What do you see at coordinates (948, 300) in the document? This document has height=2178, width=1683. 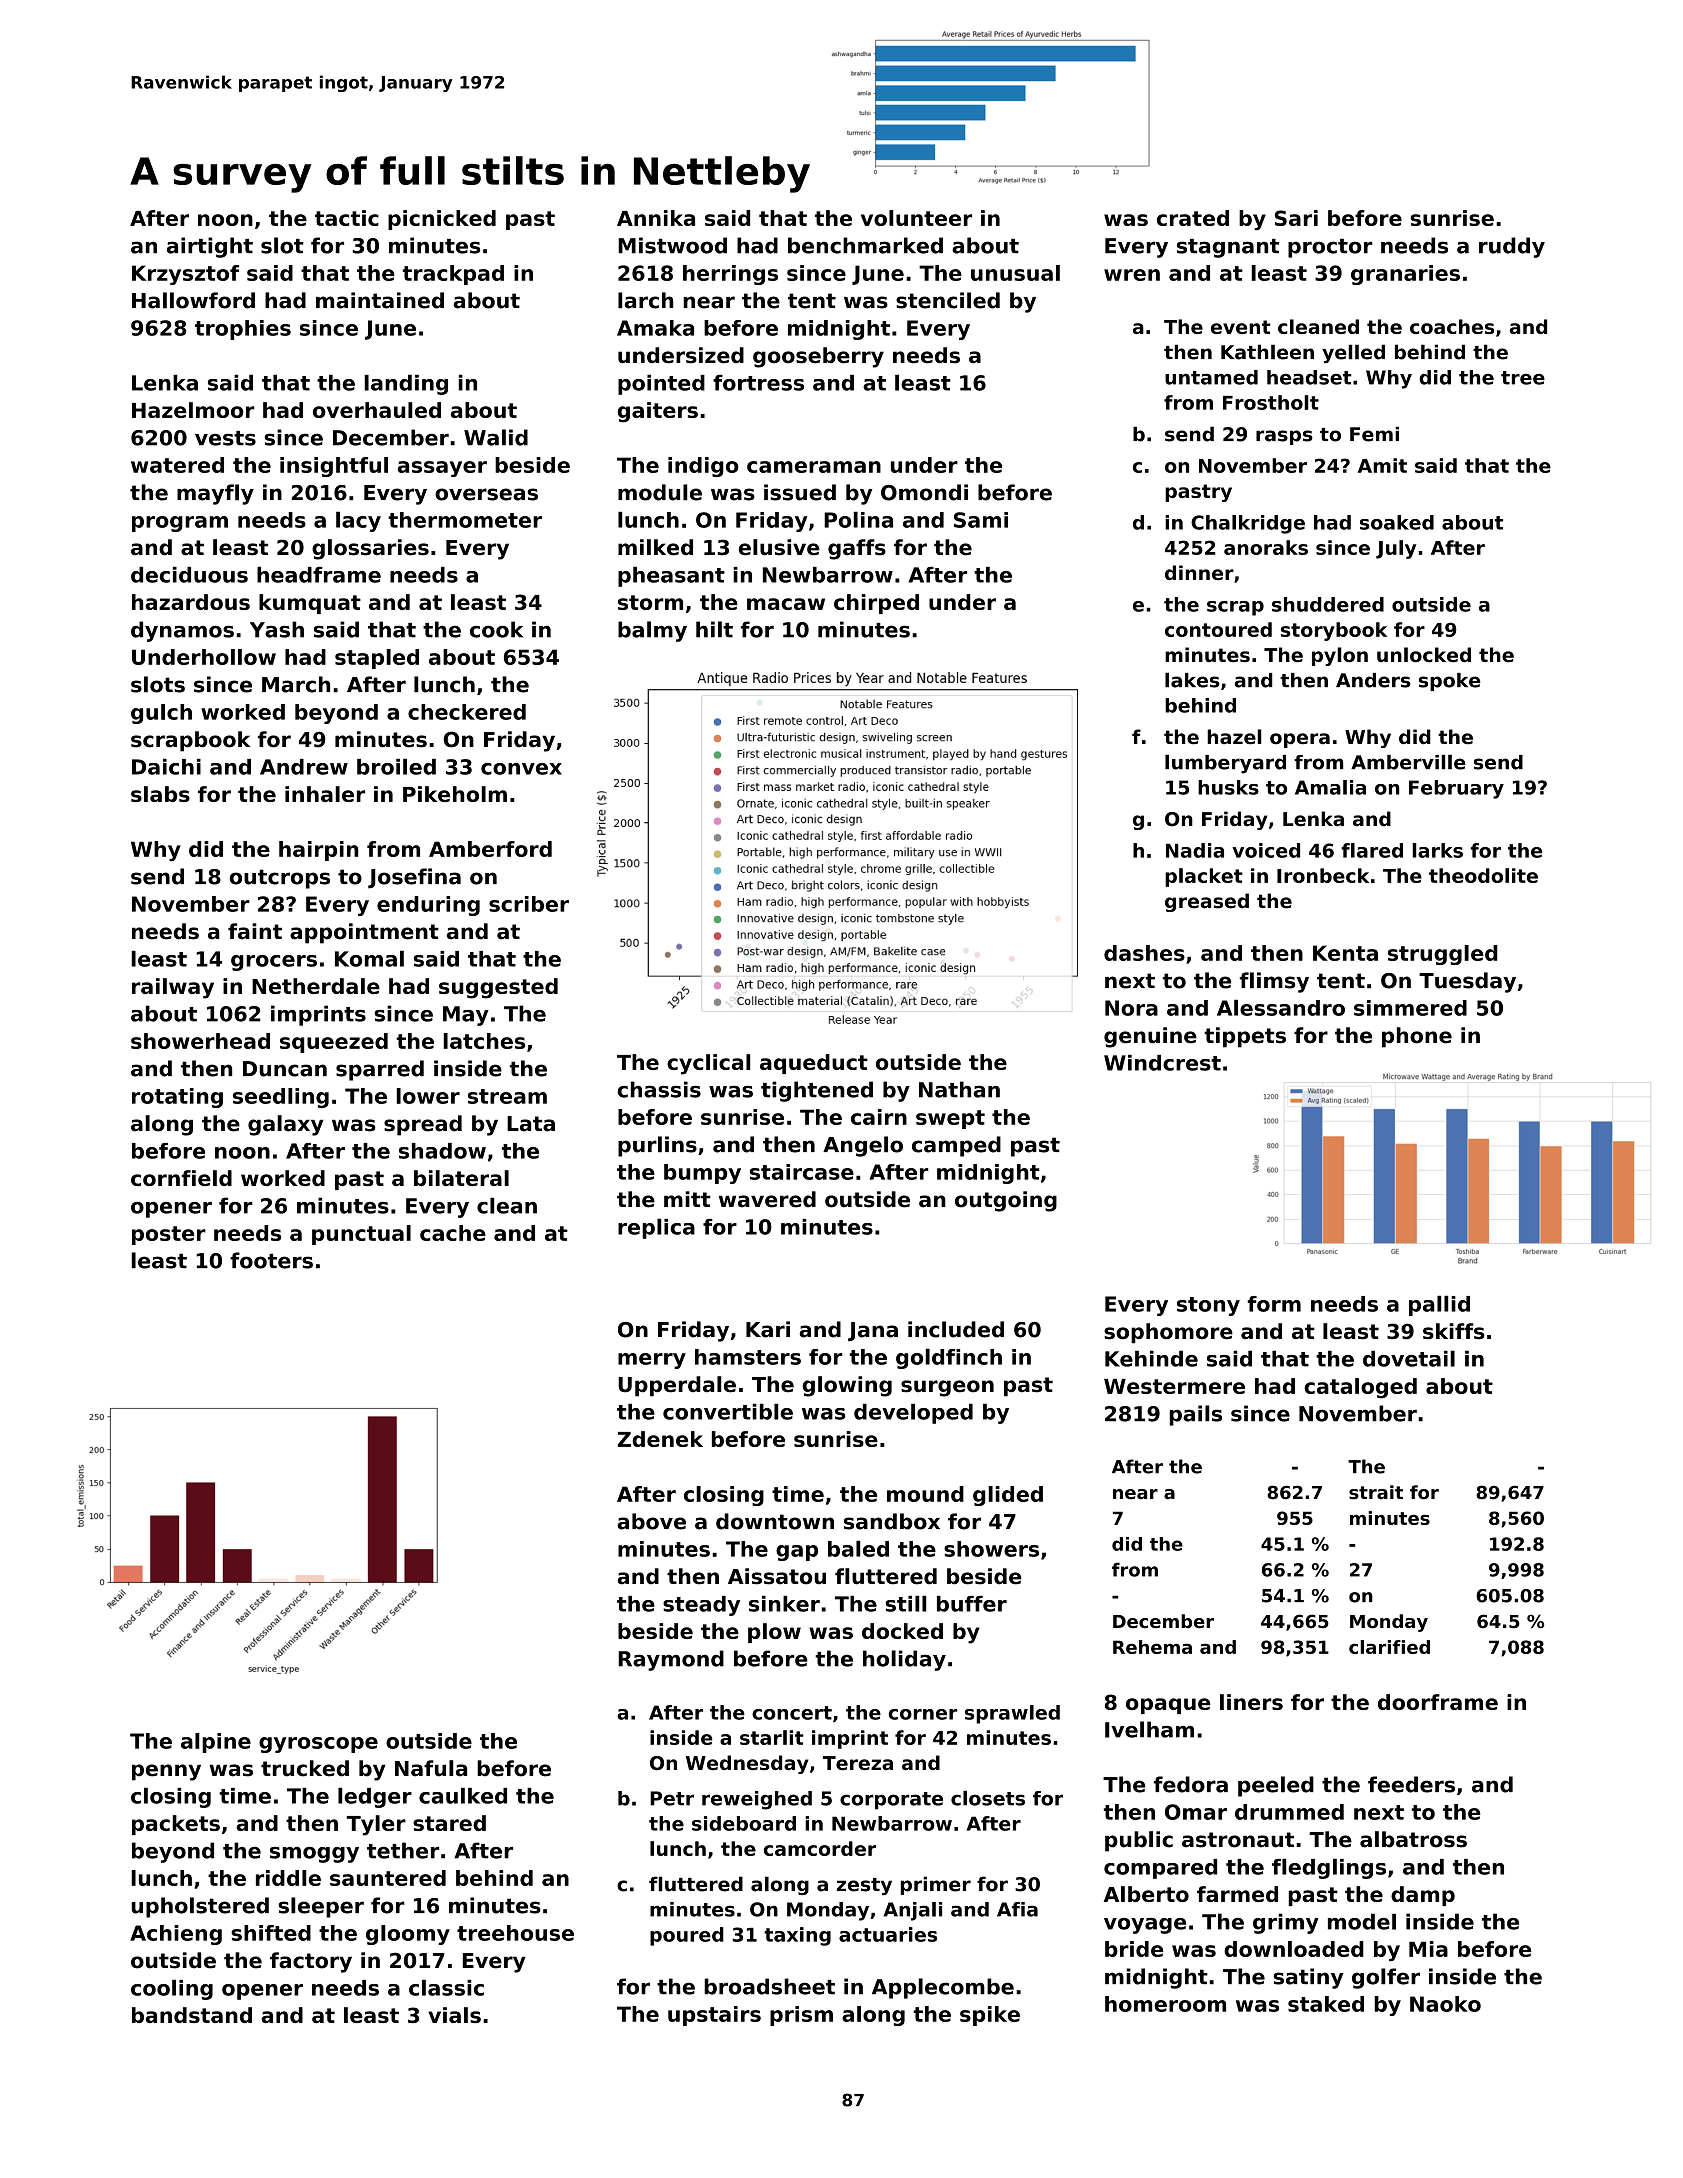 I see `stenciled` at bounding box center [948, 300].
